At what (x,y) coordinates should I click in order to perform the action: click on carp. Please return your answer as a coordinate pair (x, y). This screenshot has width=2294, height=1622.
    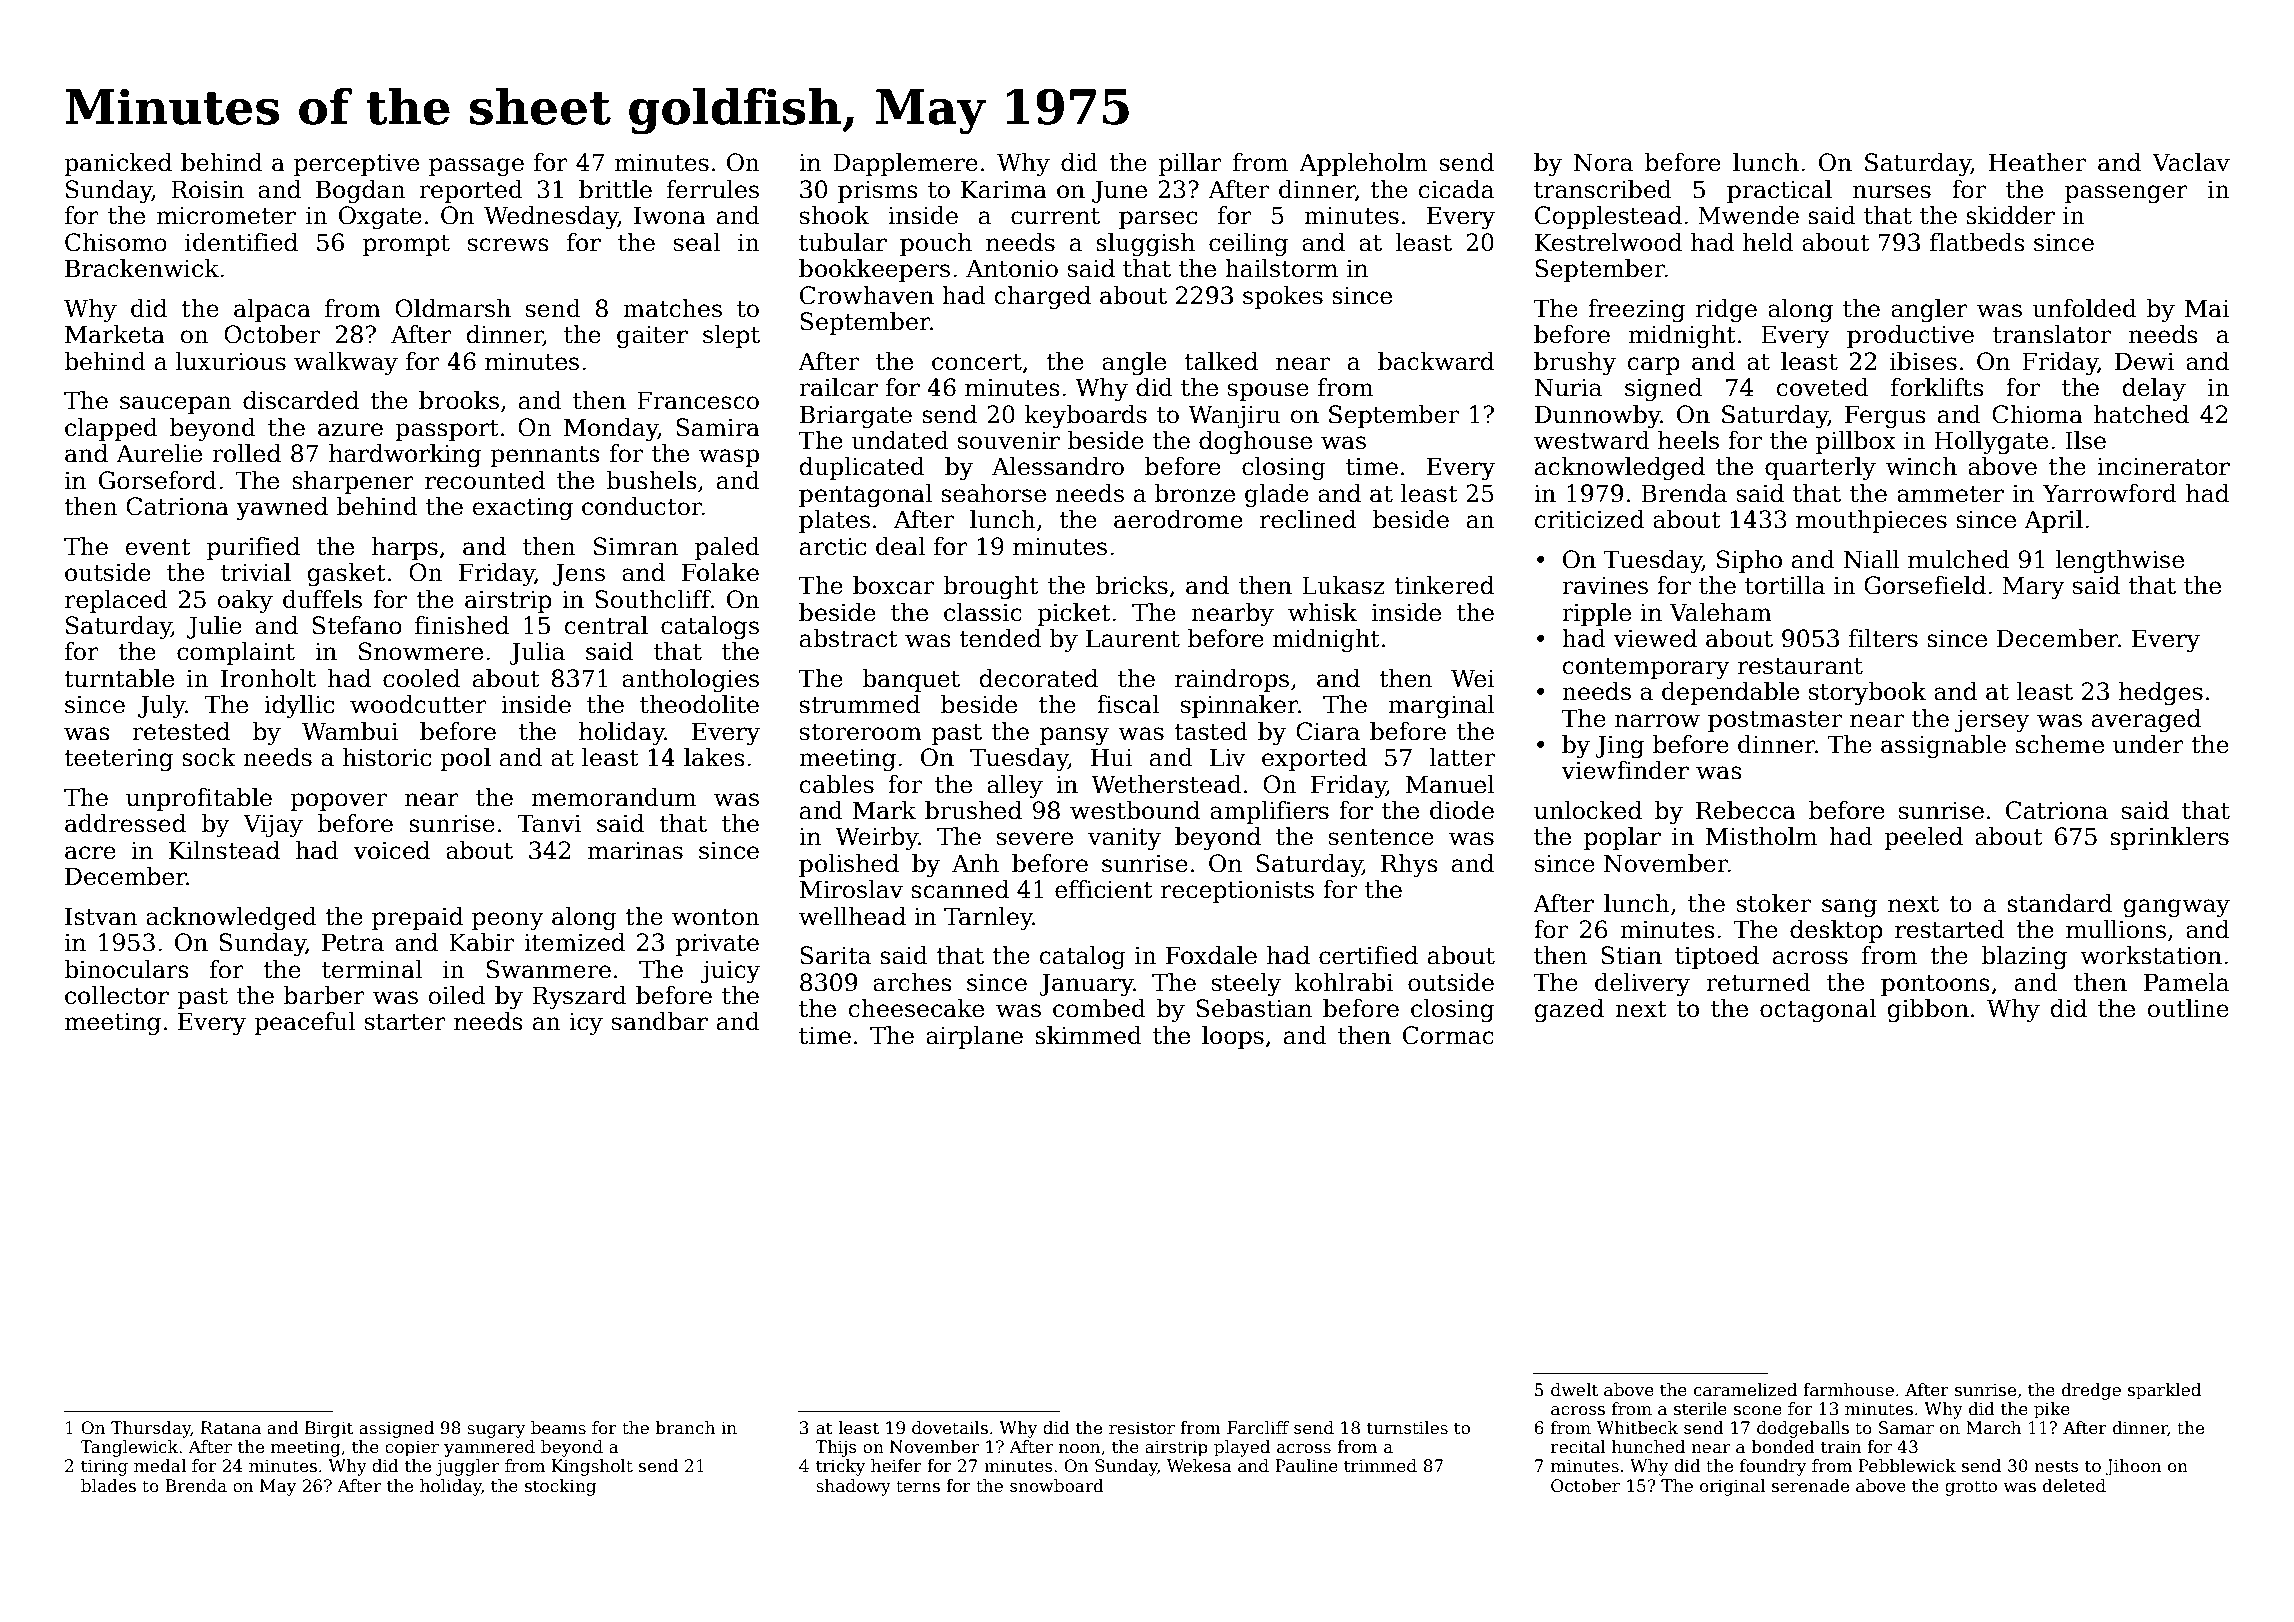
    Looking at the image, I should click on (1654, 366).
